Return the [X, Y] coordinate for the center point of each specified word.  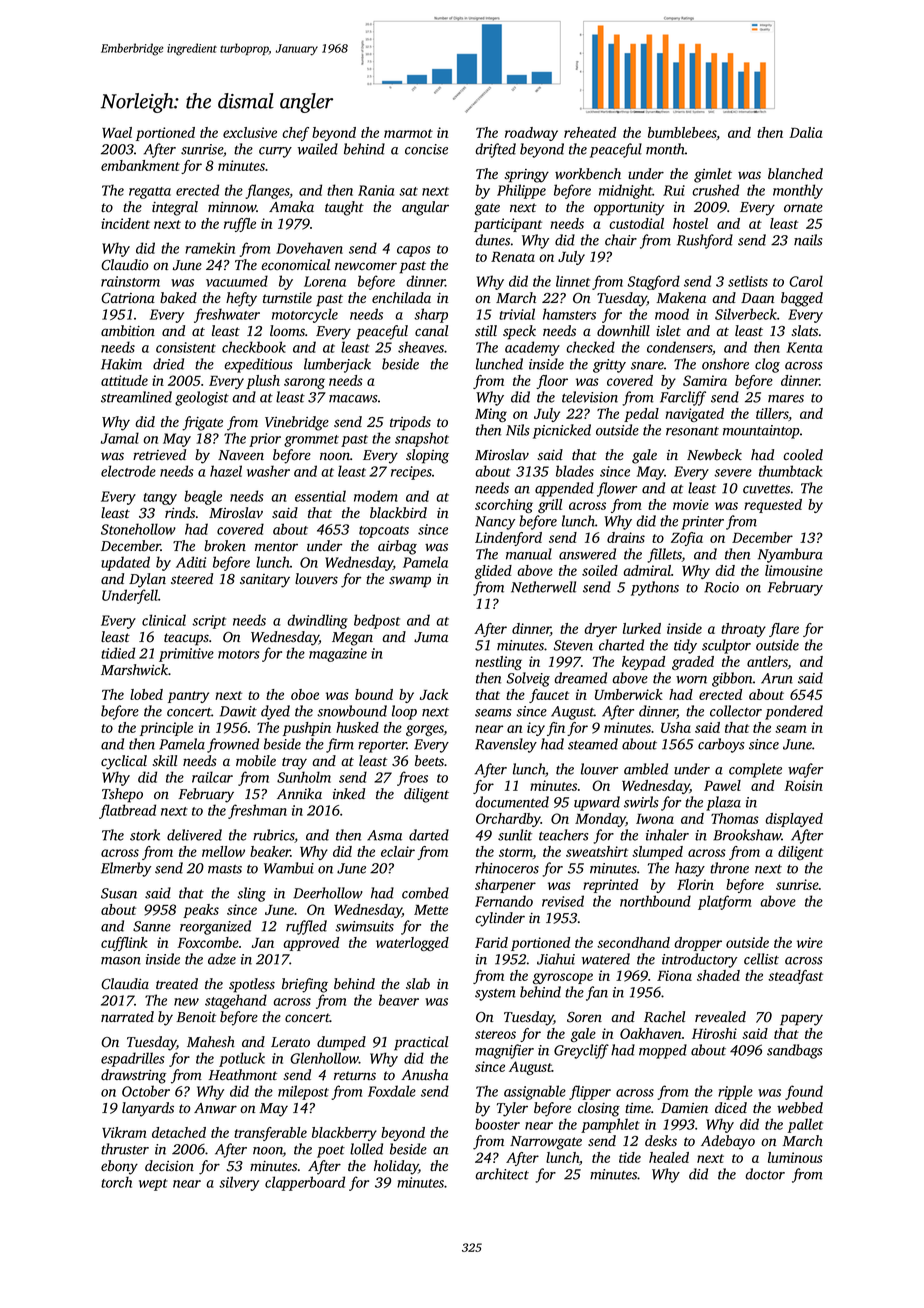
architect [502, 1174]
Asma [384, 835]
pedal [641, 415]
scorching [504, 506]
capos [414, 251]
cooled [803, 455]
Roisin [803, 785]
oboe [305, 694]
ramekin [210, 248]
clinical [164, 620]
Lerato [290, 1042]
